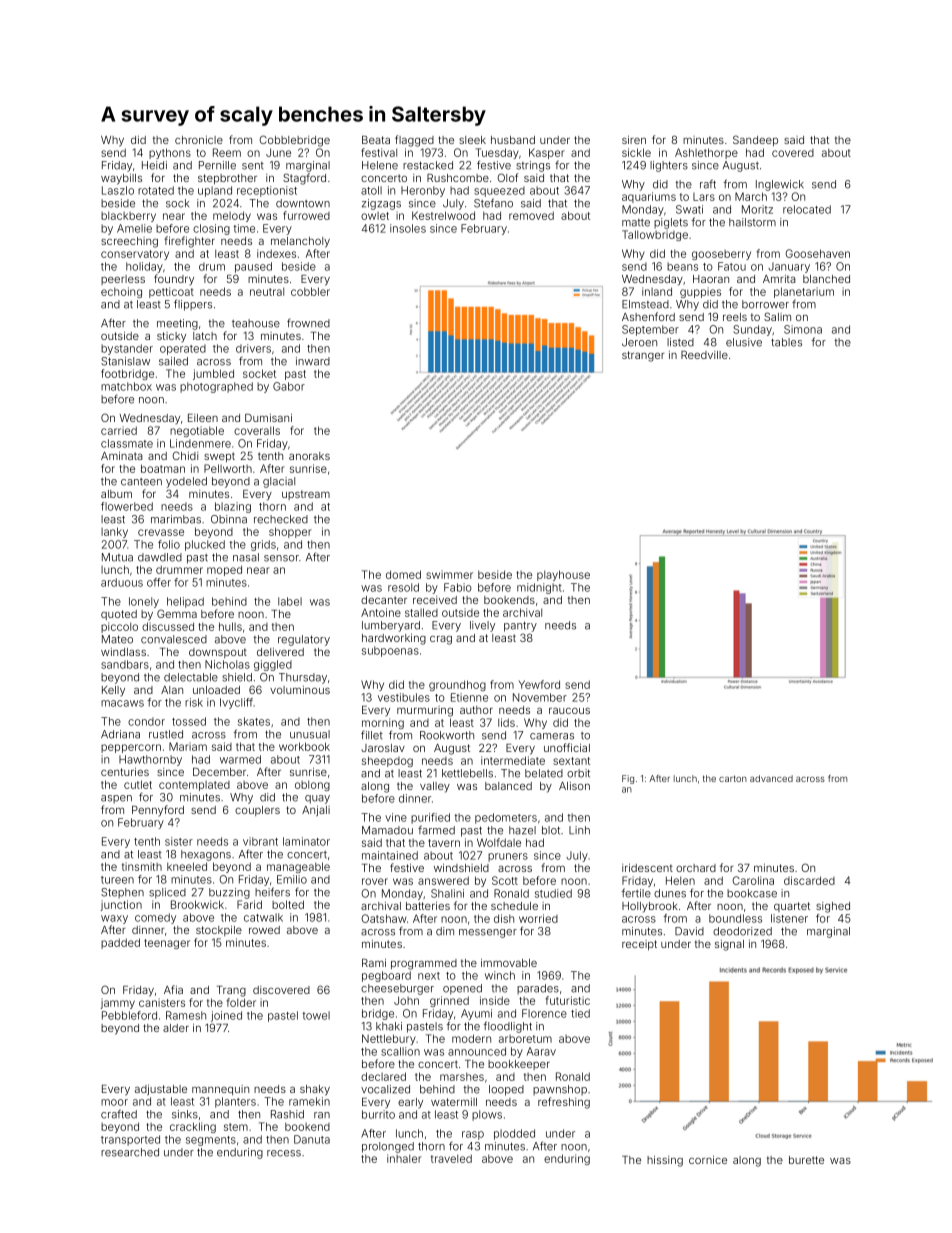 This screenshot has height=1233, width=952. What do you see at coordinates (211, 1141) in the screenshot?
I see `segments` at bounding box center [211, 1141].
